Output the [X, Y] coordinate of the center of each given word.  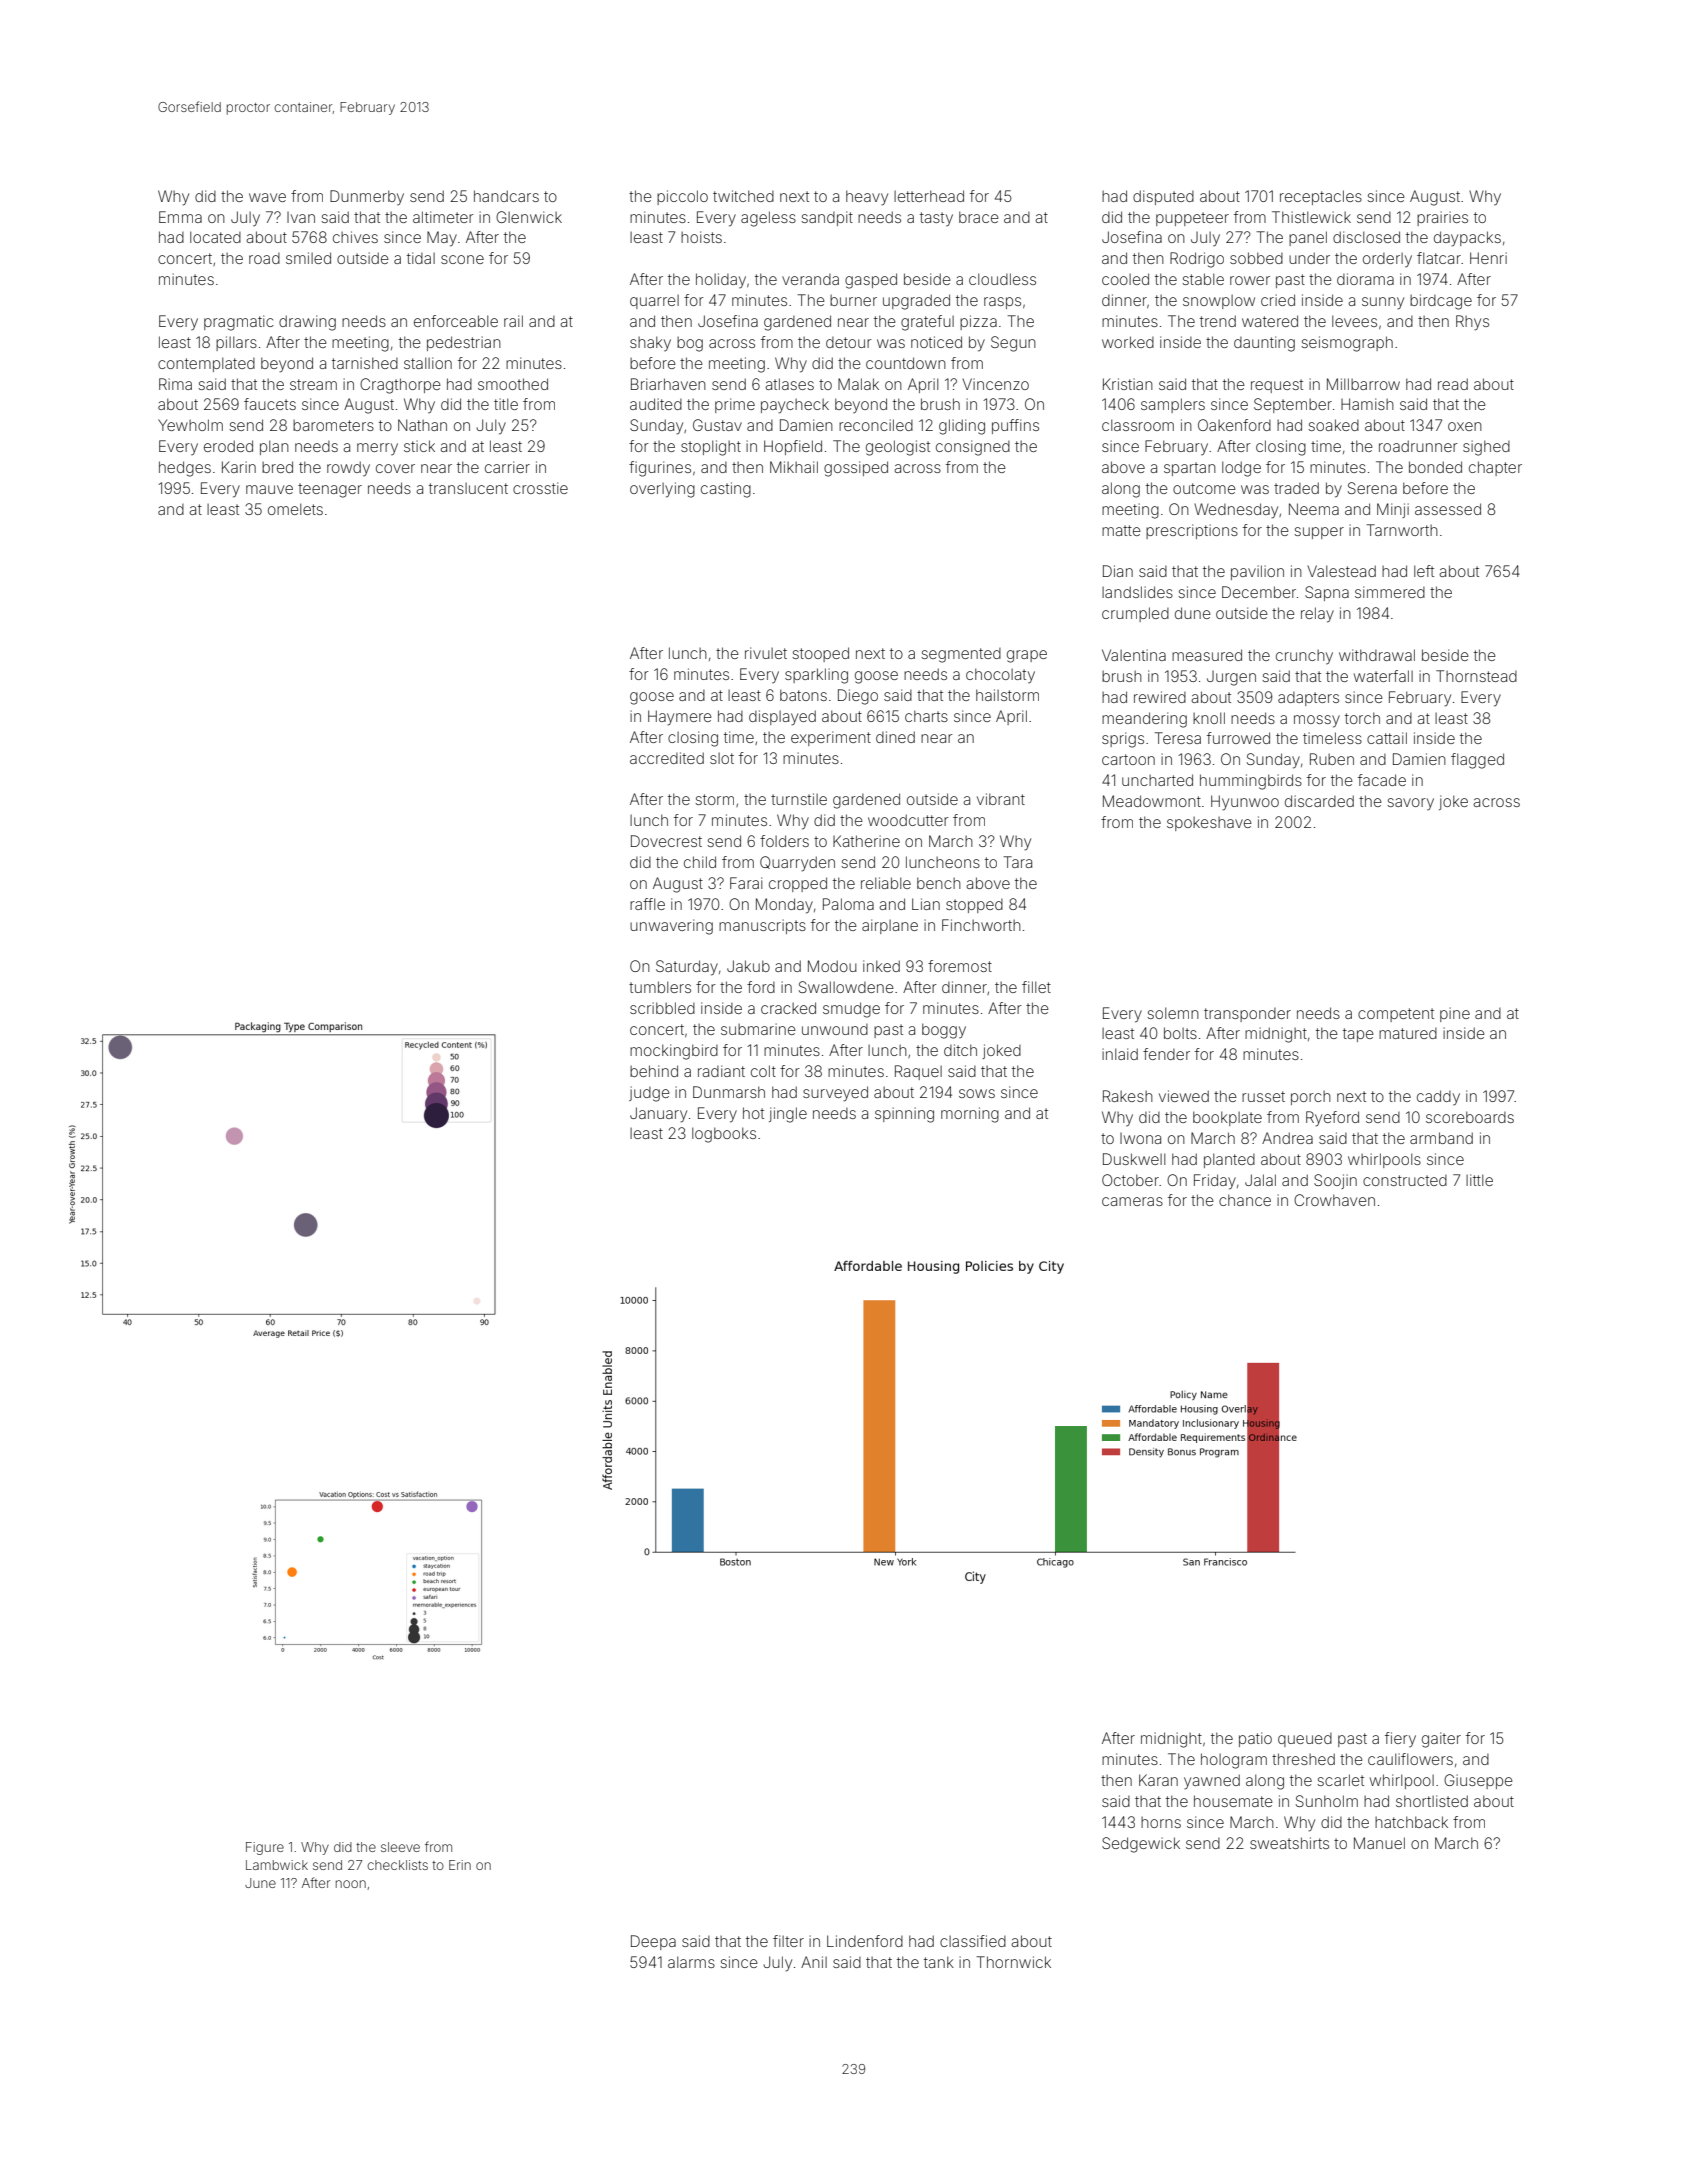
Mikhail [794, 467]
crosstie [540, 488]
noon [351, 1884]
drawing [307, 323]
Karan [1158, 1780]
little [1479, 1180]
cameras [1132, 1201]
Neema [1314, 509]
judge [649, 1094]
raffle [647, 904]
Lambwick [277, 1865]
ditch [960, 1050]
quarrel [654, 302]
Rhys [1472, 323]
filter [788, 1941]
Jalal [1260, 1180]
